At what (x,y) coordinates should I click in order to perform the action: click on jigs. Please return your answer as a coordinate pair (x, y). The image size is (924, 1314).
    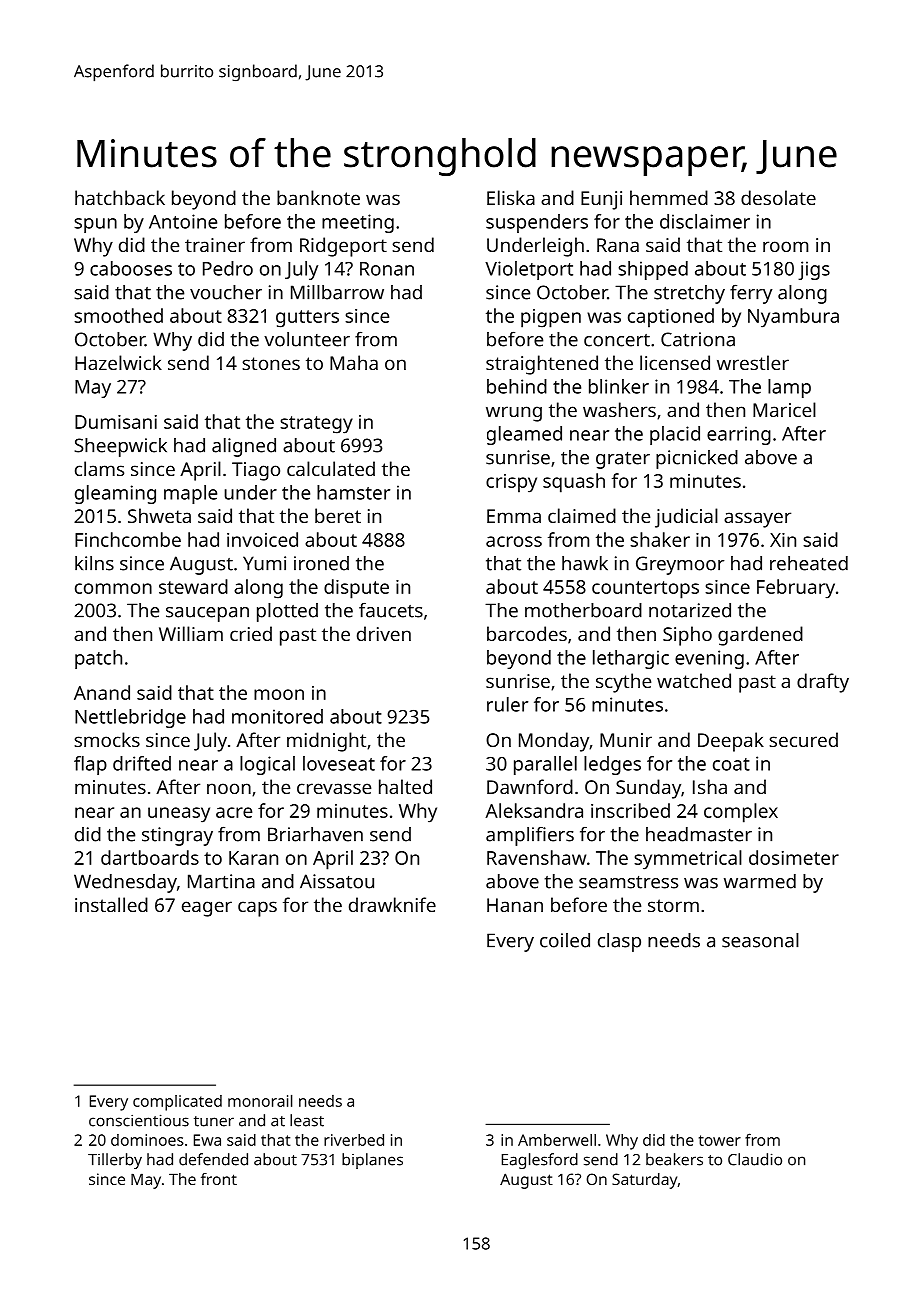
    Looking at the image, I should click on (814, 270).
